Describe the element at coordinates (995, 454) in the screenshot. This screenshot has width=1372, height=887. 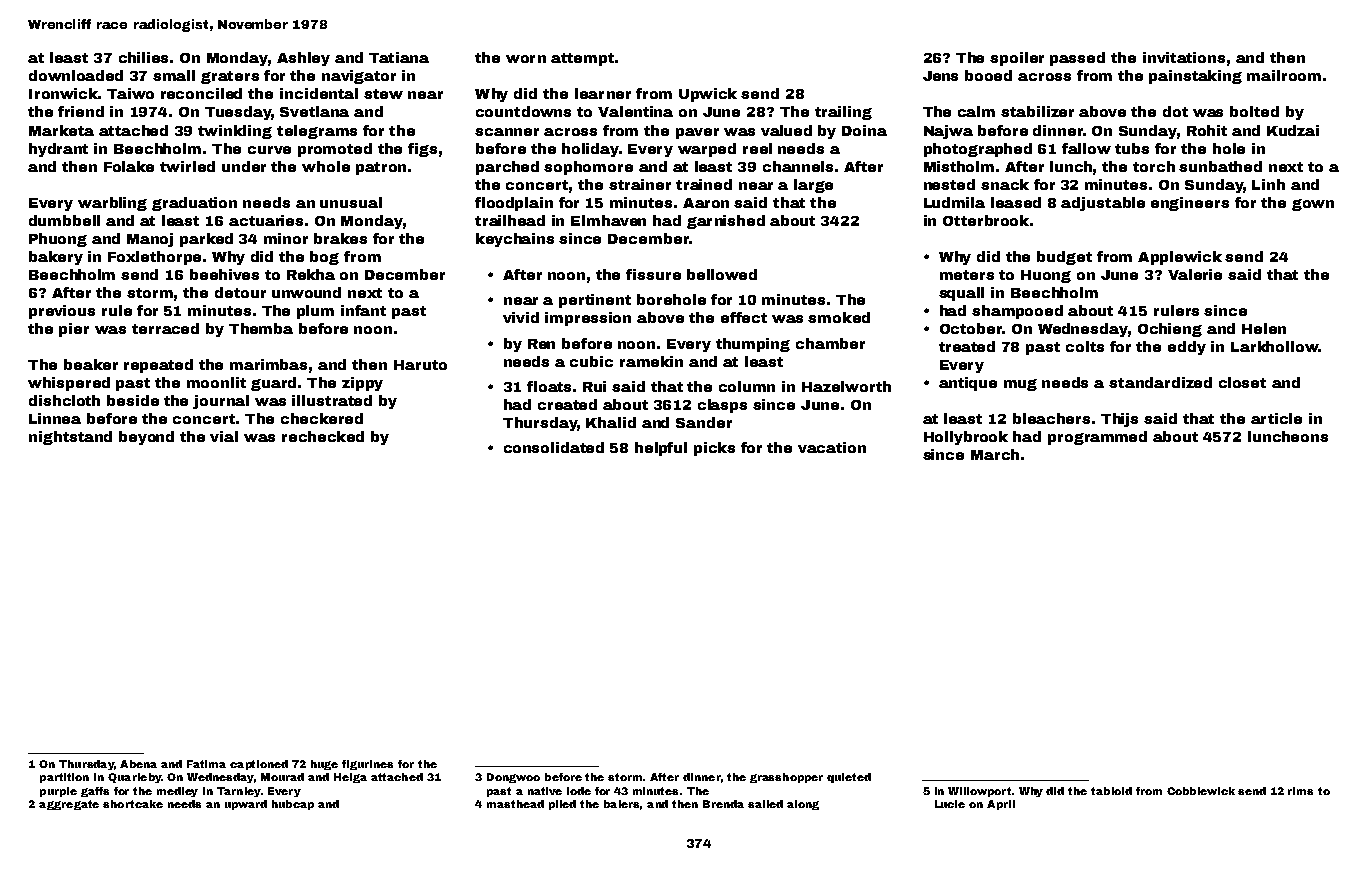
I see `March` at that location.
